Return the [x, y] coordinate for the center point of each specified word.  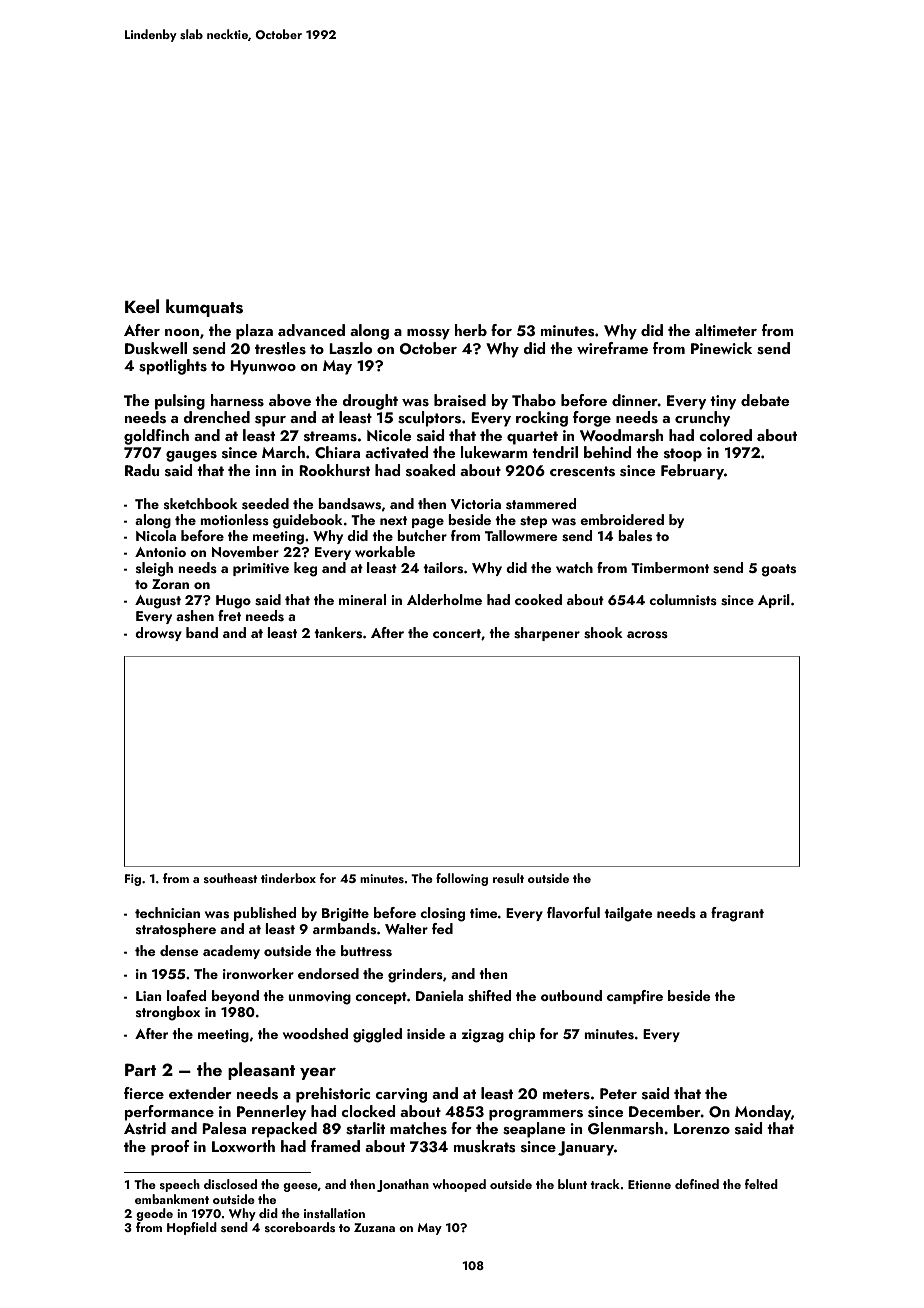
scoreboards [300, 1227]
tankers [338, 633]
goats [778, 570]
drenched [216, 417]
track [605, 1184]
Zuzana [374, 1227]
